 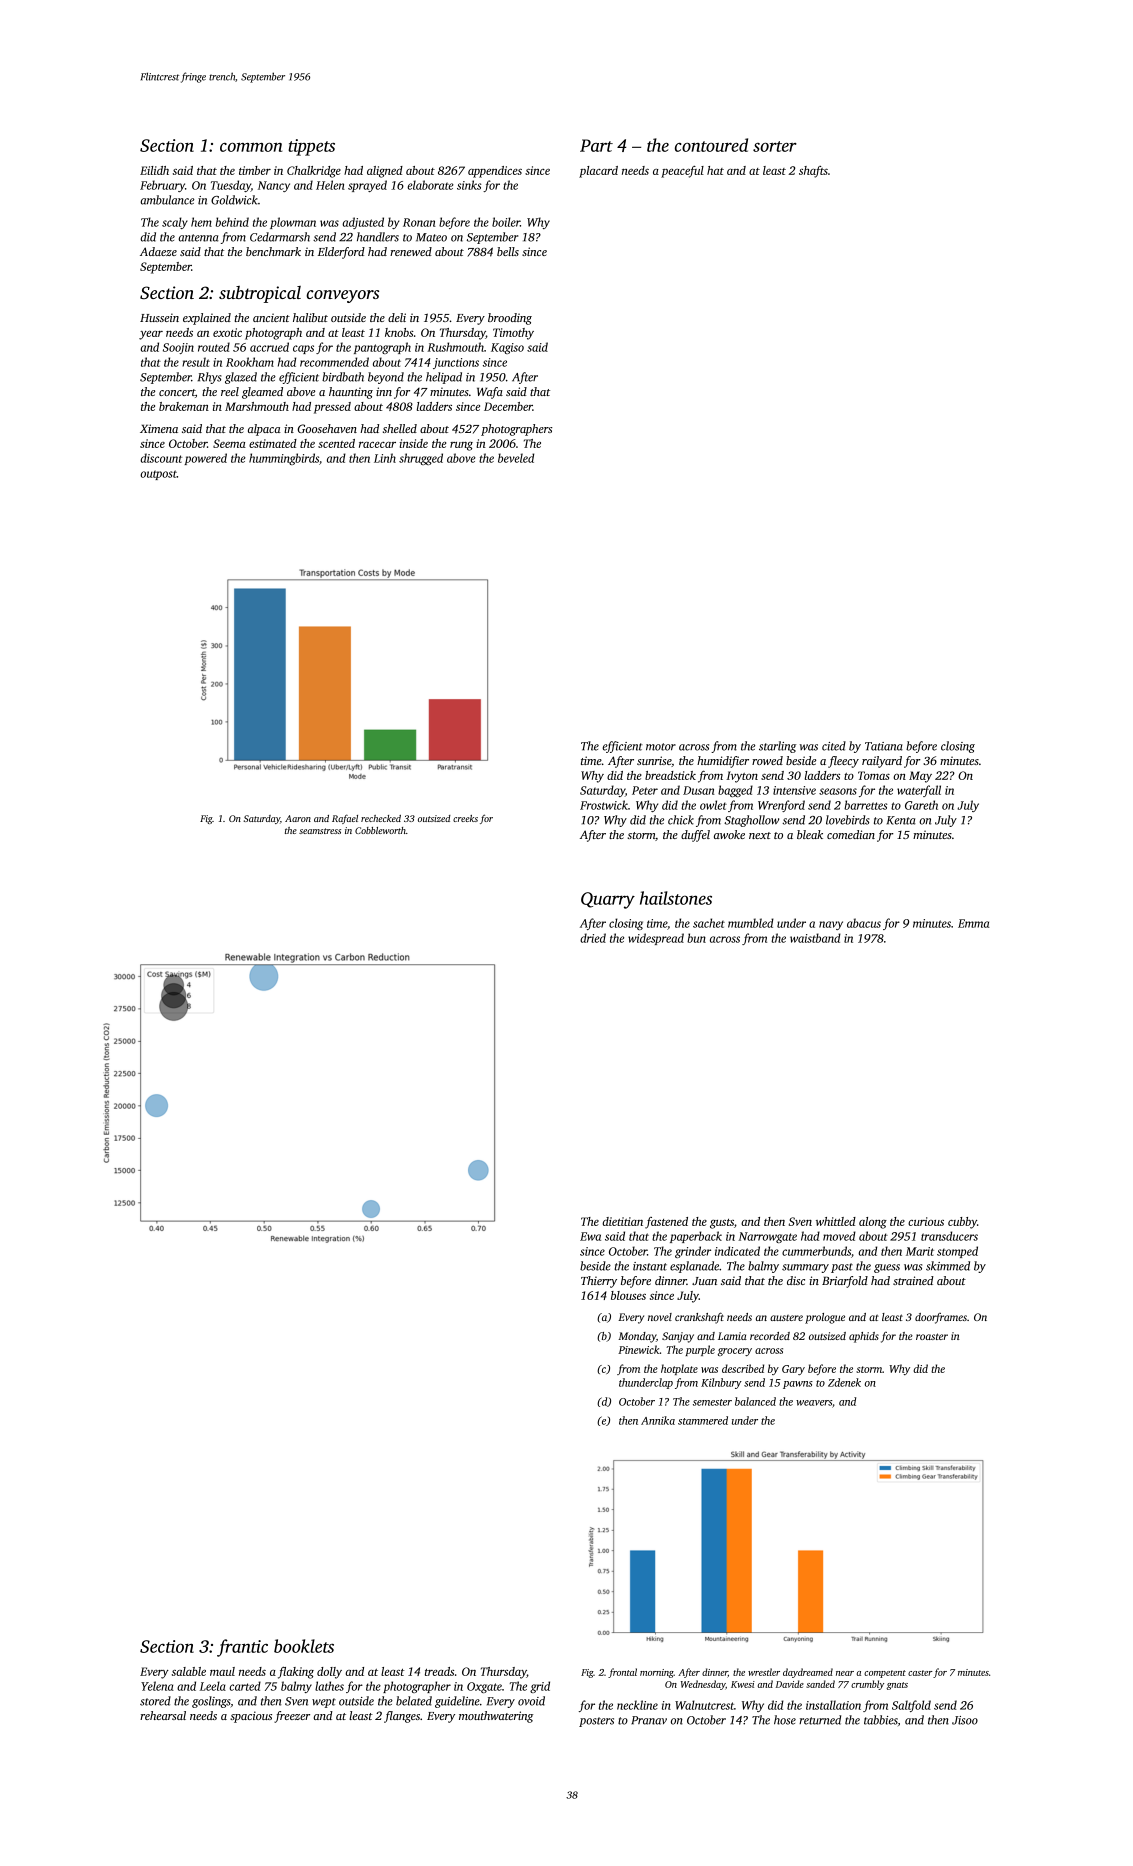 What do you see at coordinates (516, 458) in the page?
I see `beveled` at bounding box center [516, 458].
